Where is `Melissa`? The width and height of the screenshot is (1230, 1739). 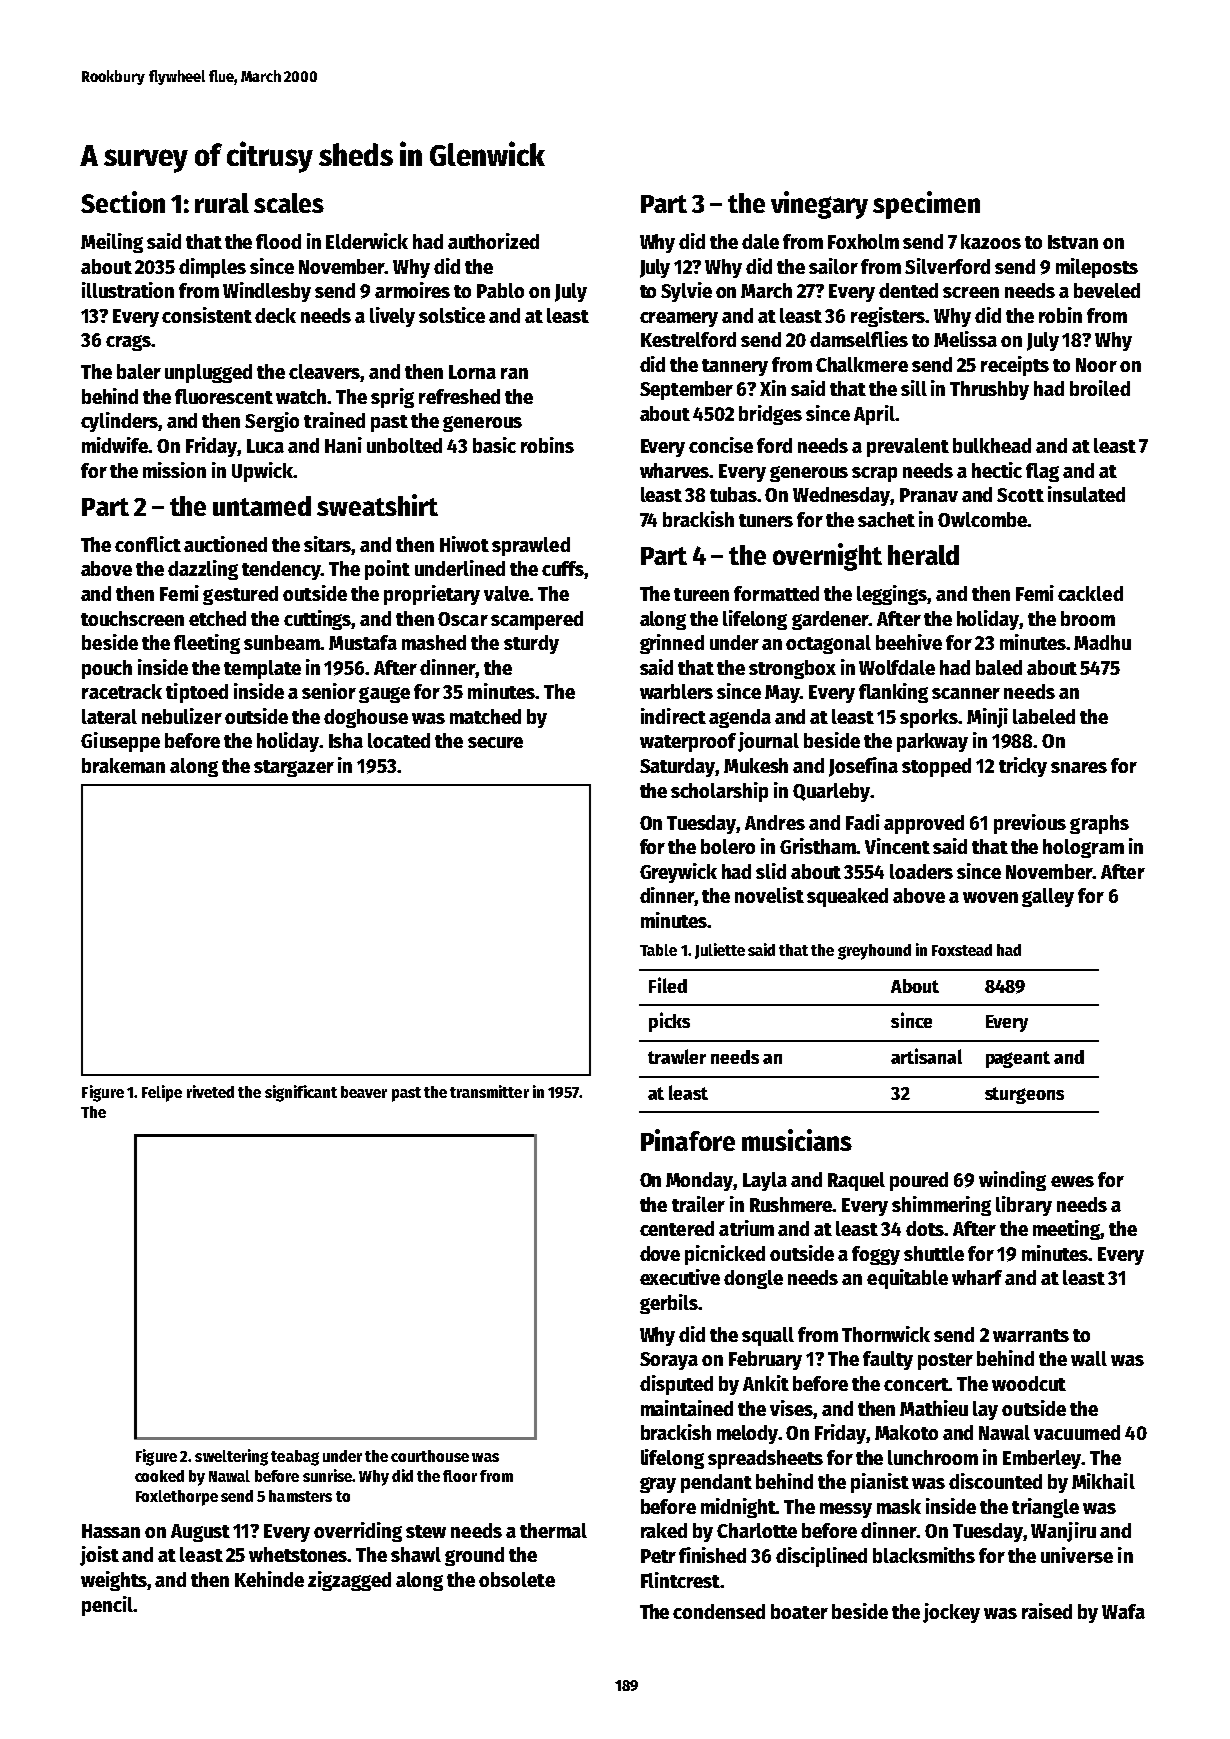
Melissa is located at coordinates (965, 339).
